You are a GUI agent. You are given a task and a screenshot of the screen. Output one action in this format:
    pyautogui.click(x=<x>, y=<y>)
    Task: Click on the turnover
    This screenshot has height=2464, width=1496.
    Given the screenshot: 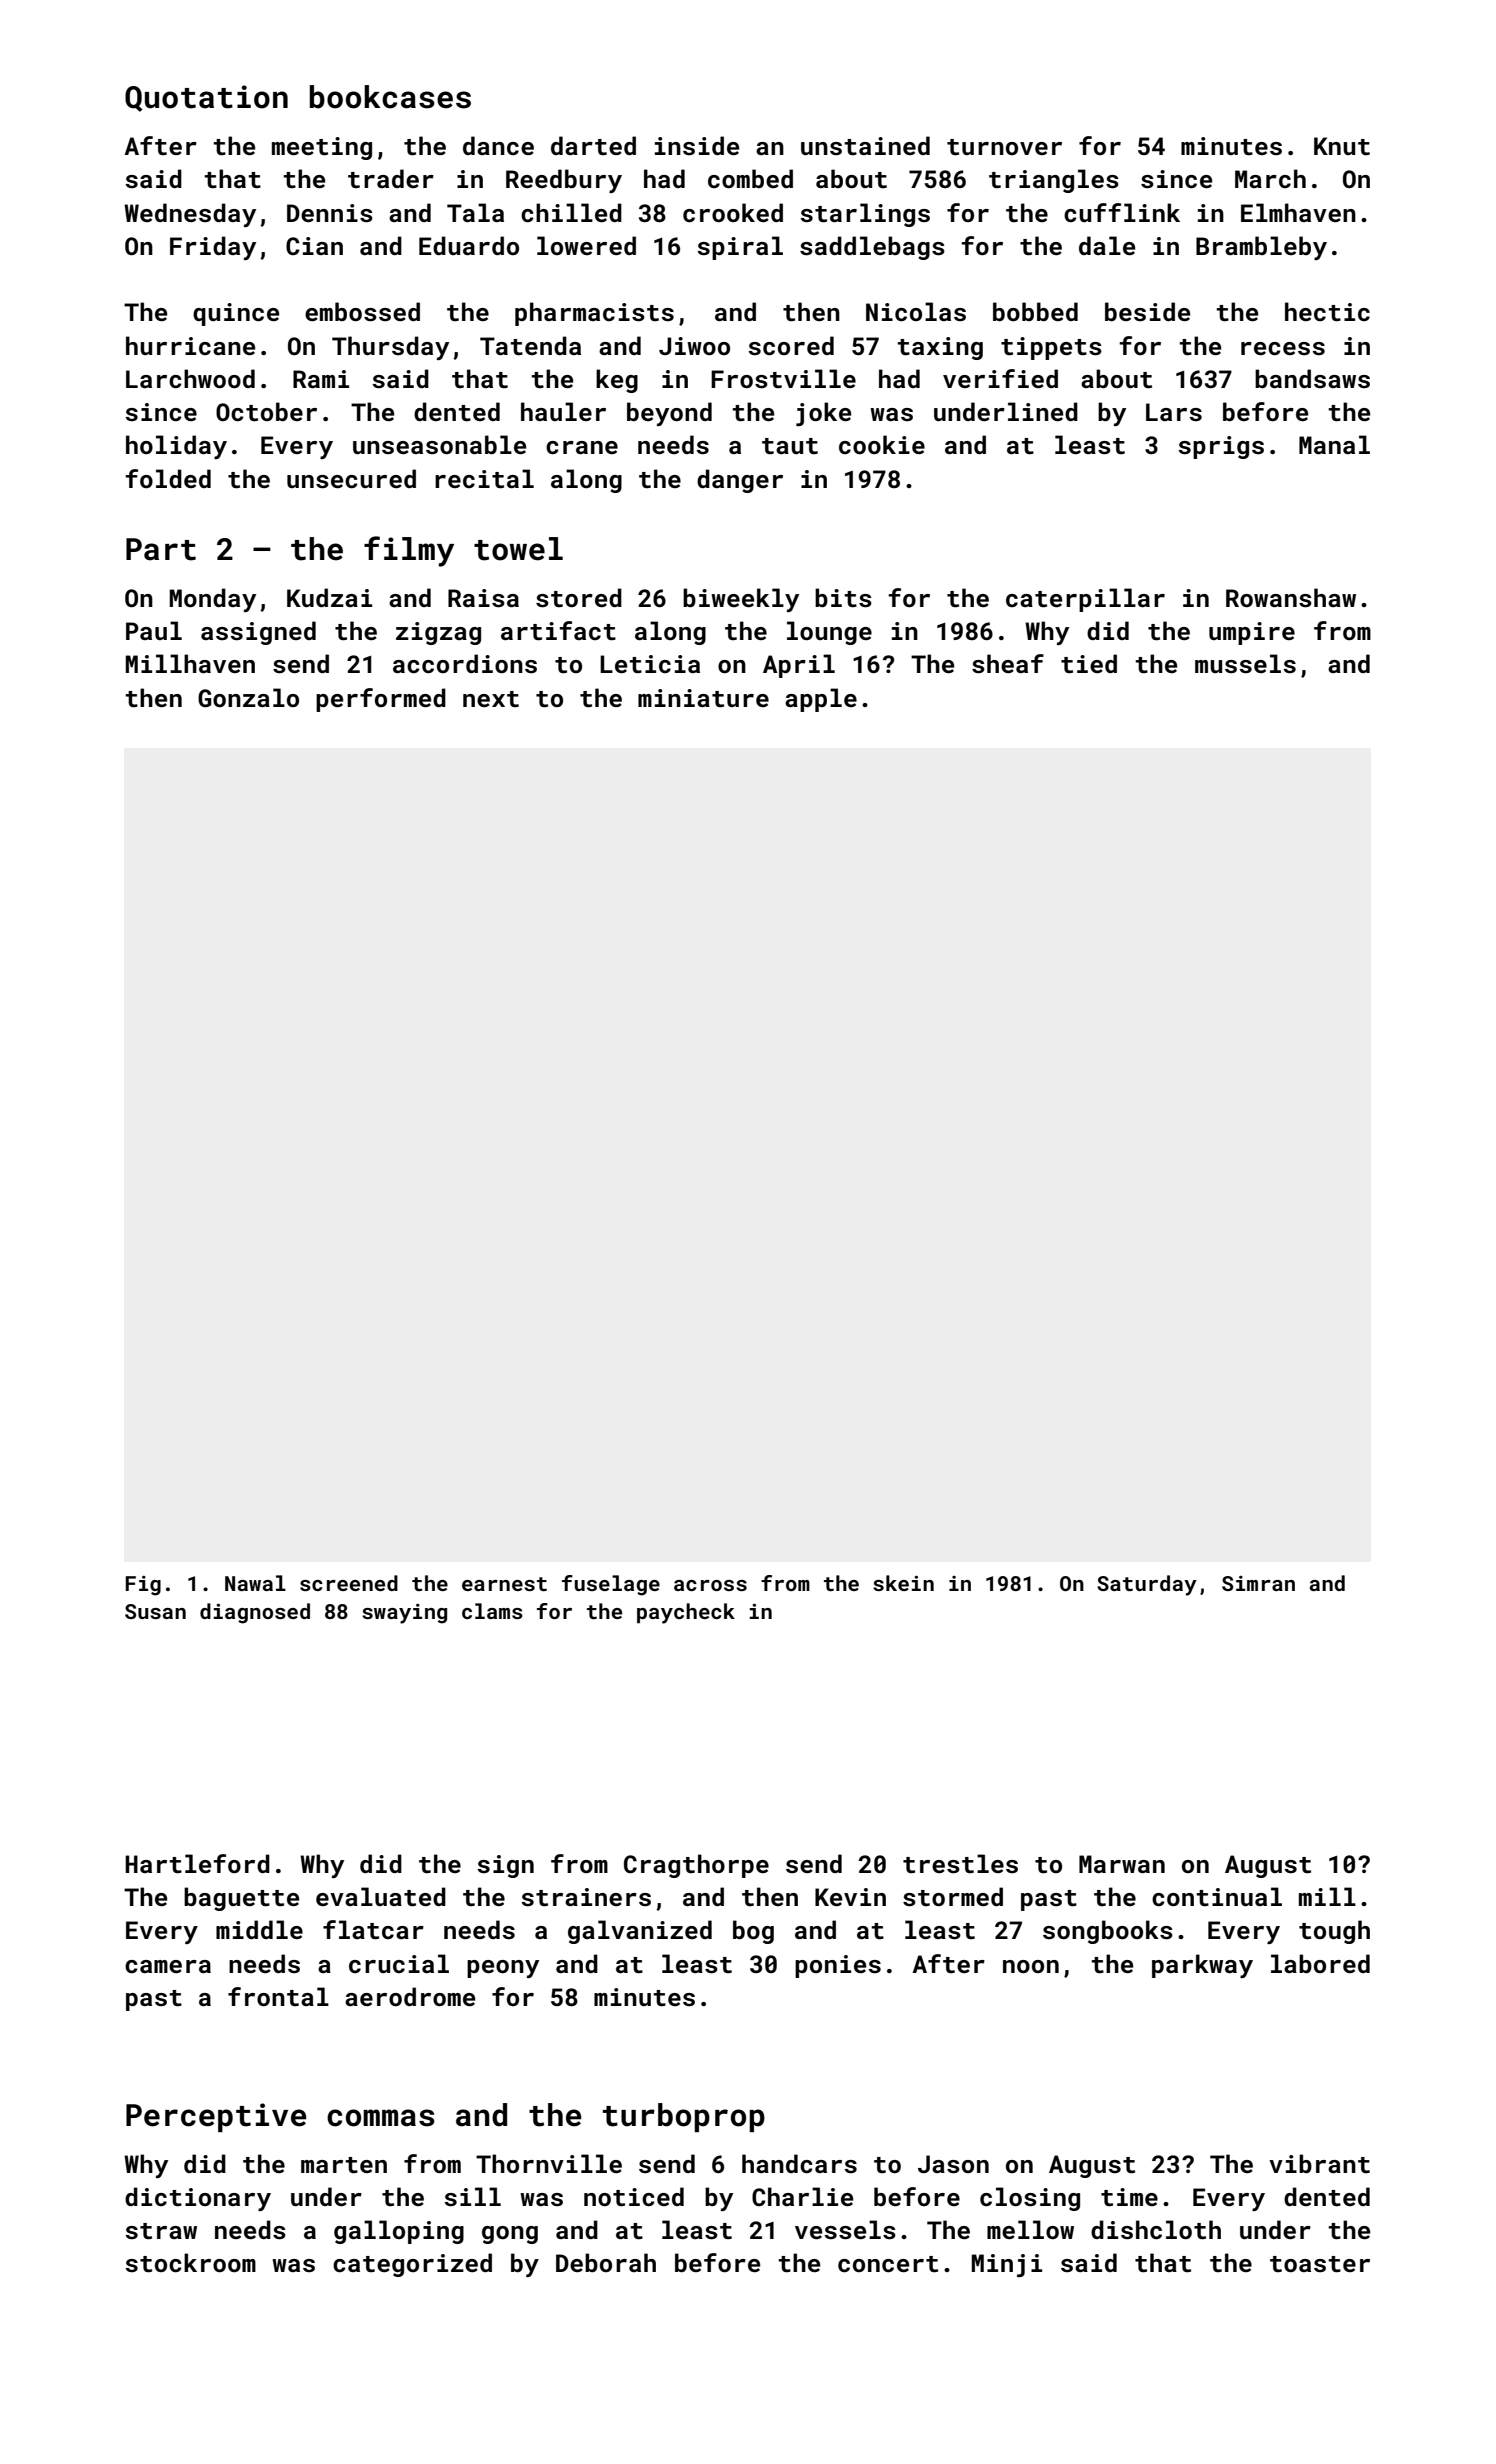 What is the action you would take?
    pyautogui.click(x=1004, y=147)
